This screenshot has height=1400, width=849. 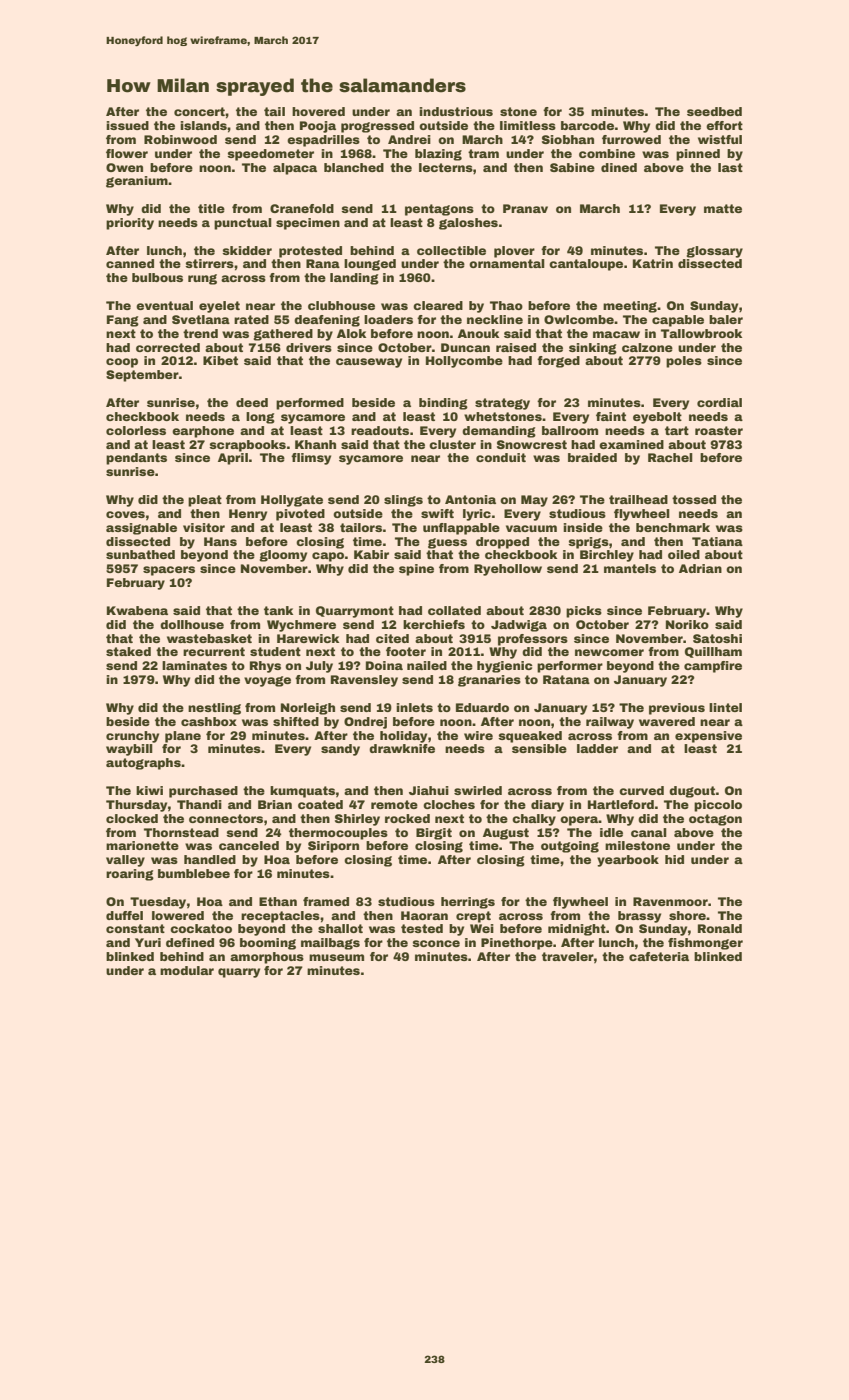 What do you see at coordinates (380, 430) in the screenshot?
I see `readouts` at bounding box center [380, 430].
